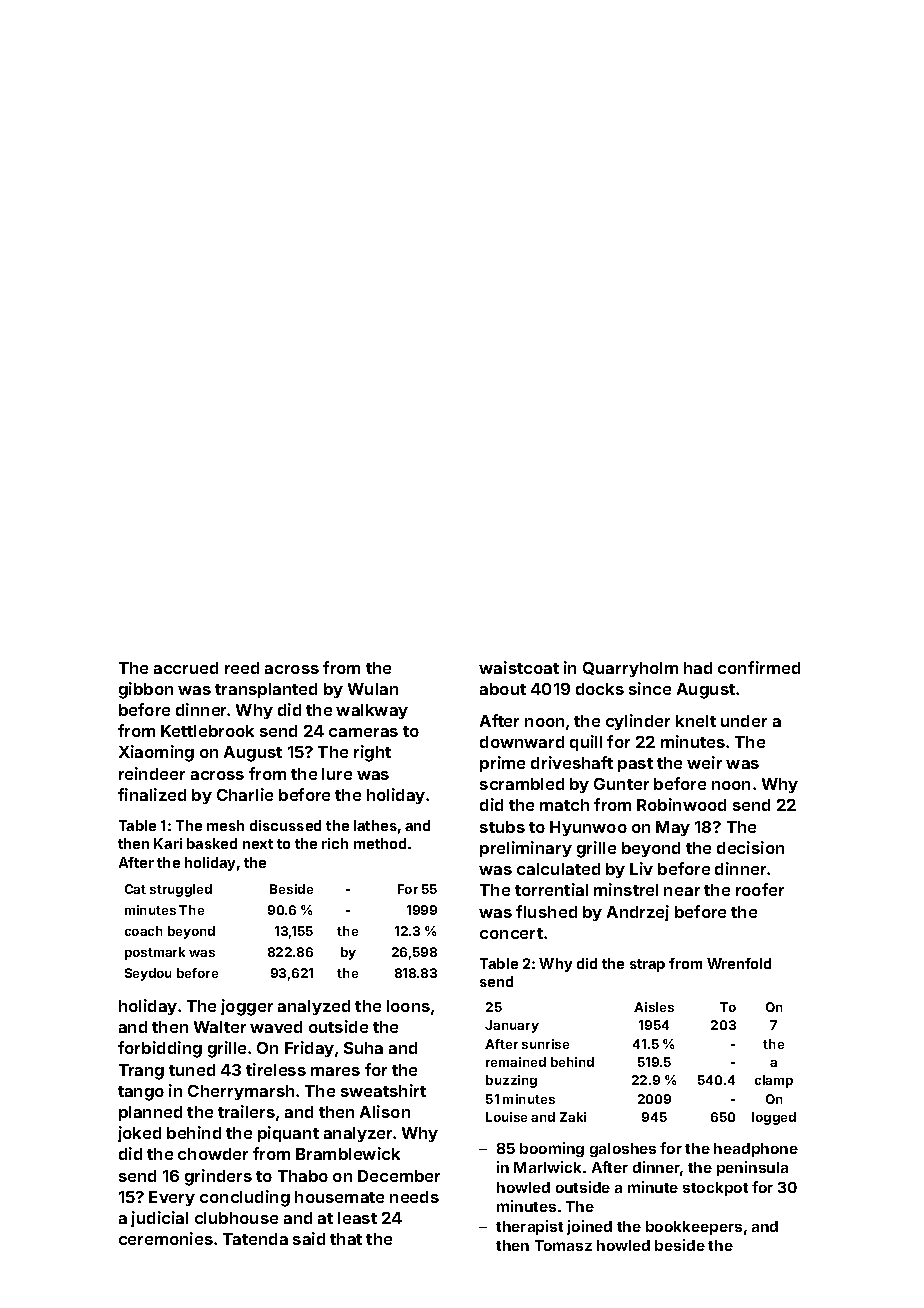  Describe the element at coordinates (545, 1044) in the document. I see `sunrise` at that location.
